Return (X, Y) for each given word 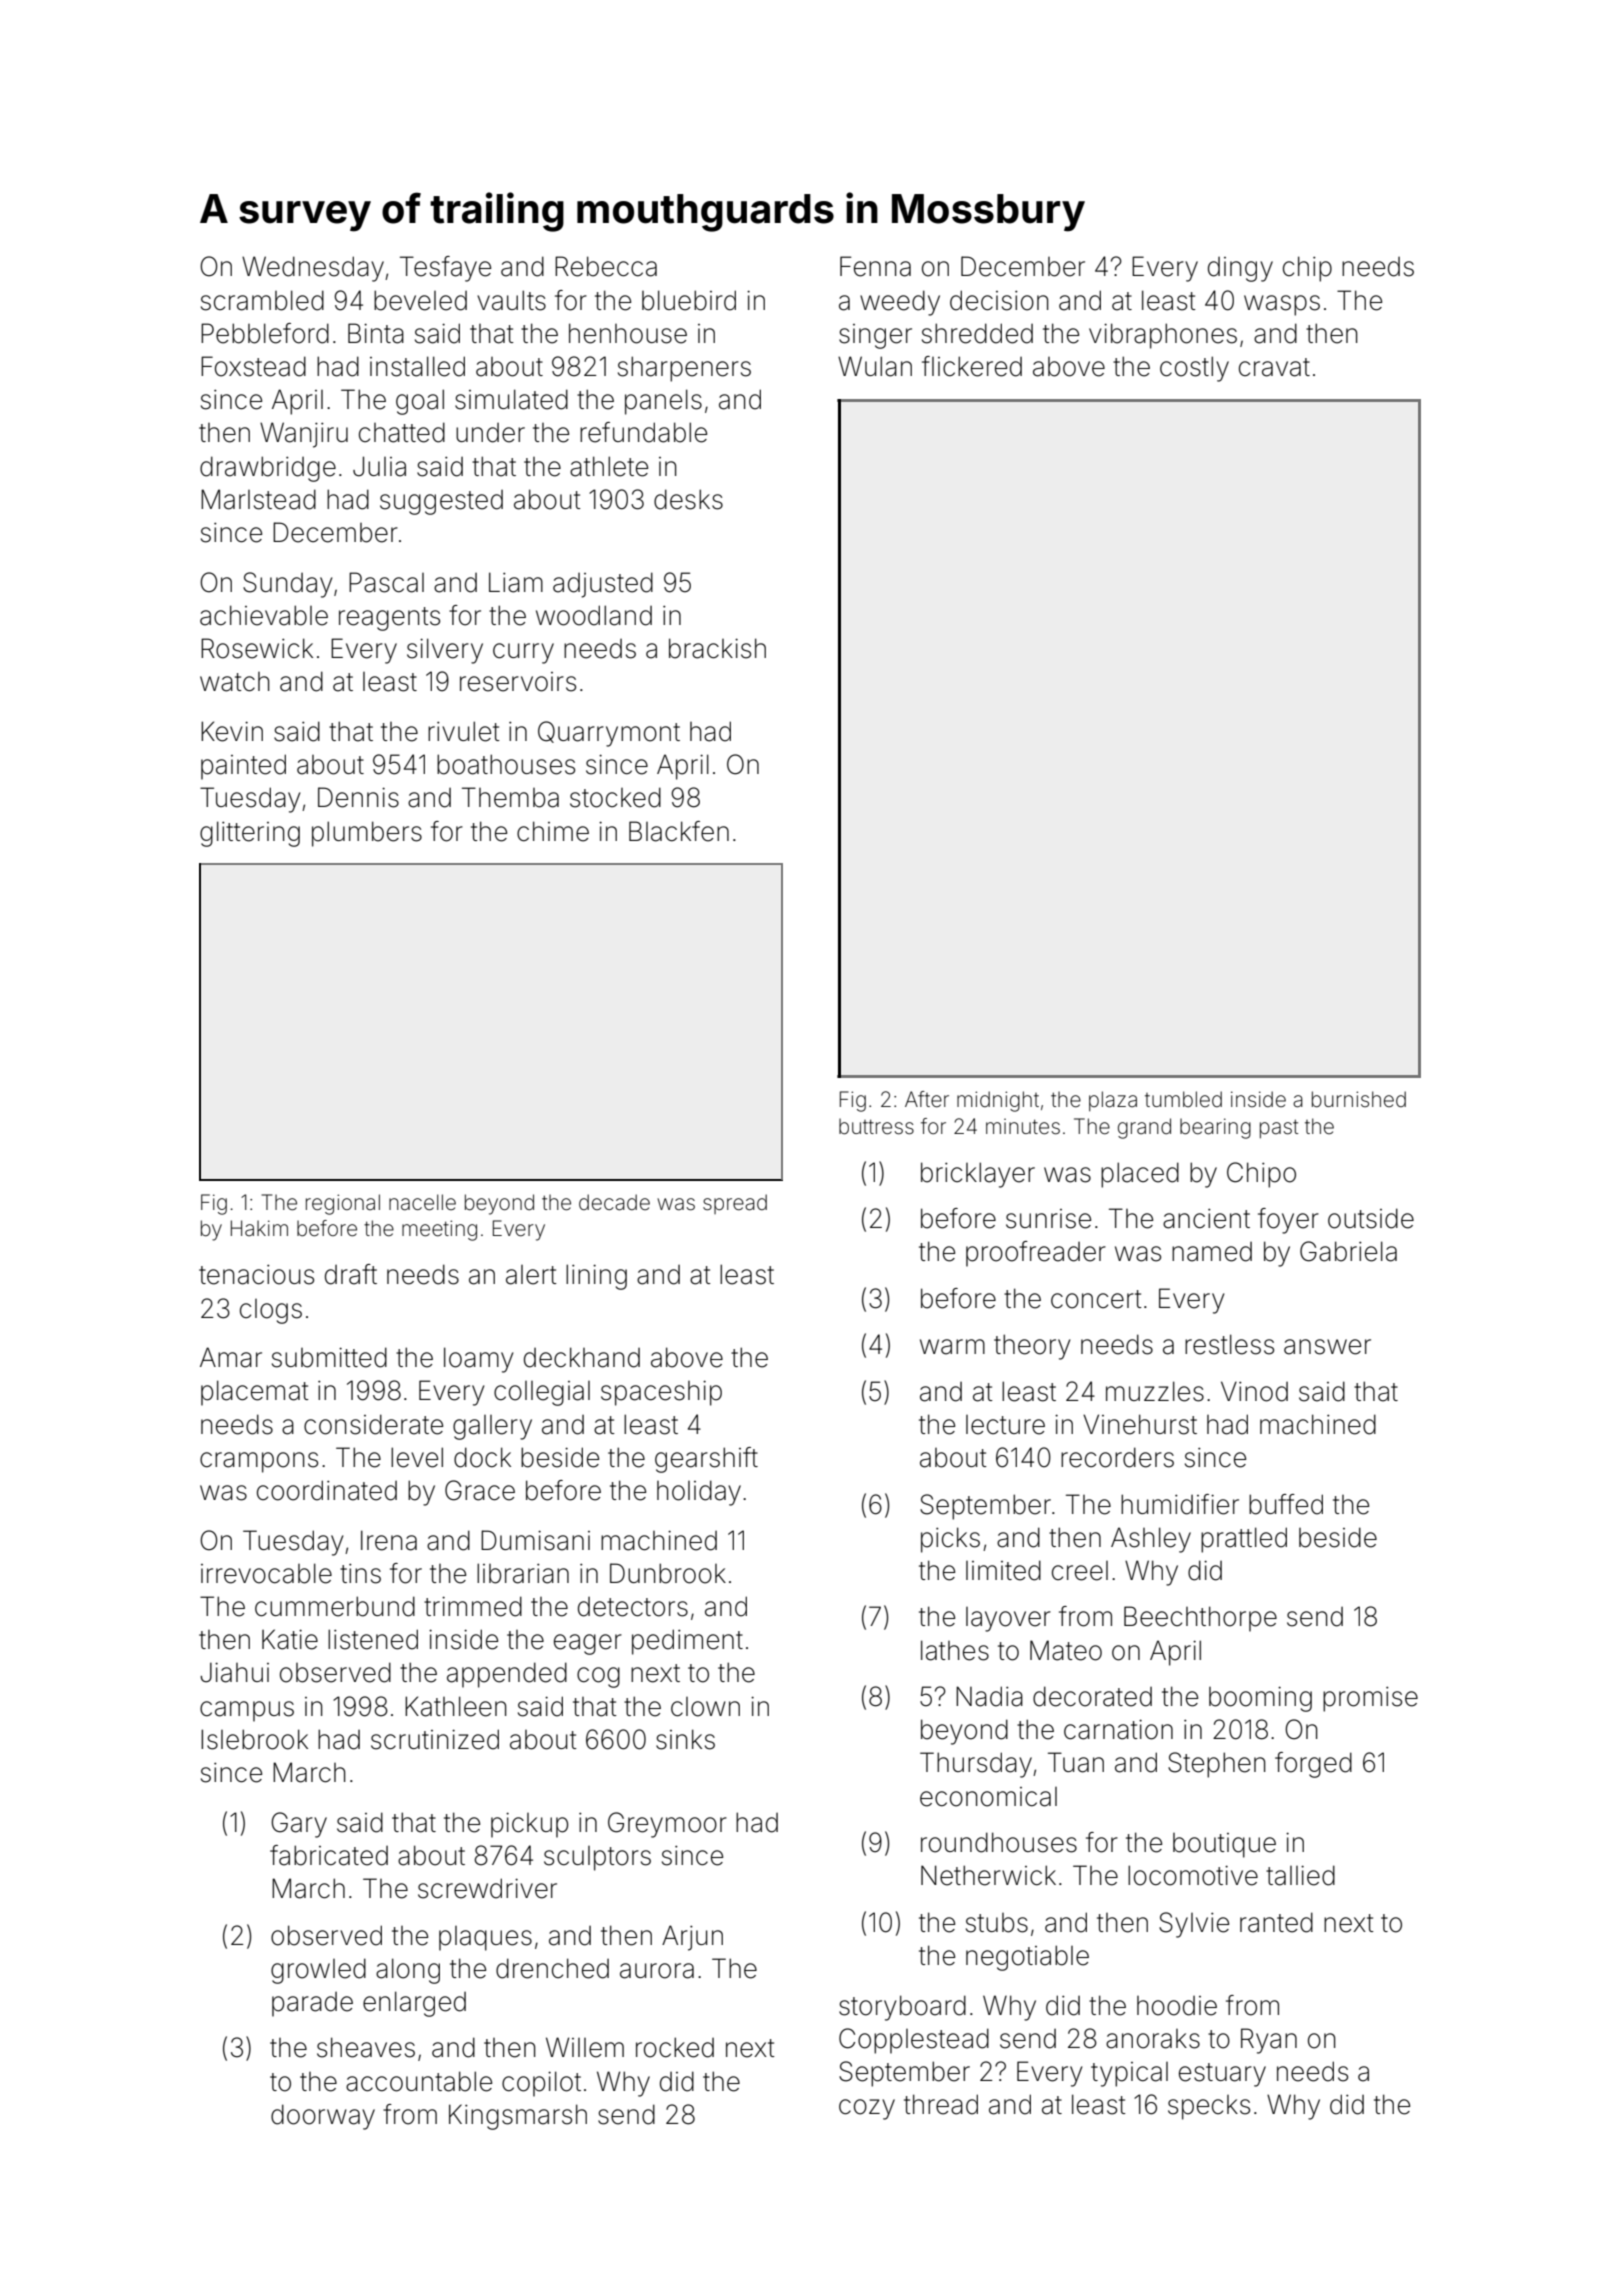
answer (1327, 1347)
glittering (250, 834)
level (417, 1457)
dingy (1240, 269)
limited (1003, 1570)
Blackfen (679, 831)
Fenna (875, 266)
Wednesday (313, 269)
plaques (485, 1938)
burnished (1359, 1099)
